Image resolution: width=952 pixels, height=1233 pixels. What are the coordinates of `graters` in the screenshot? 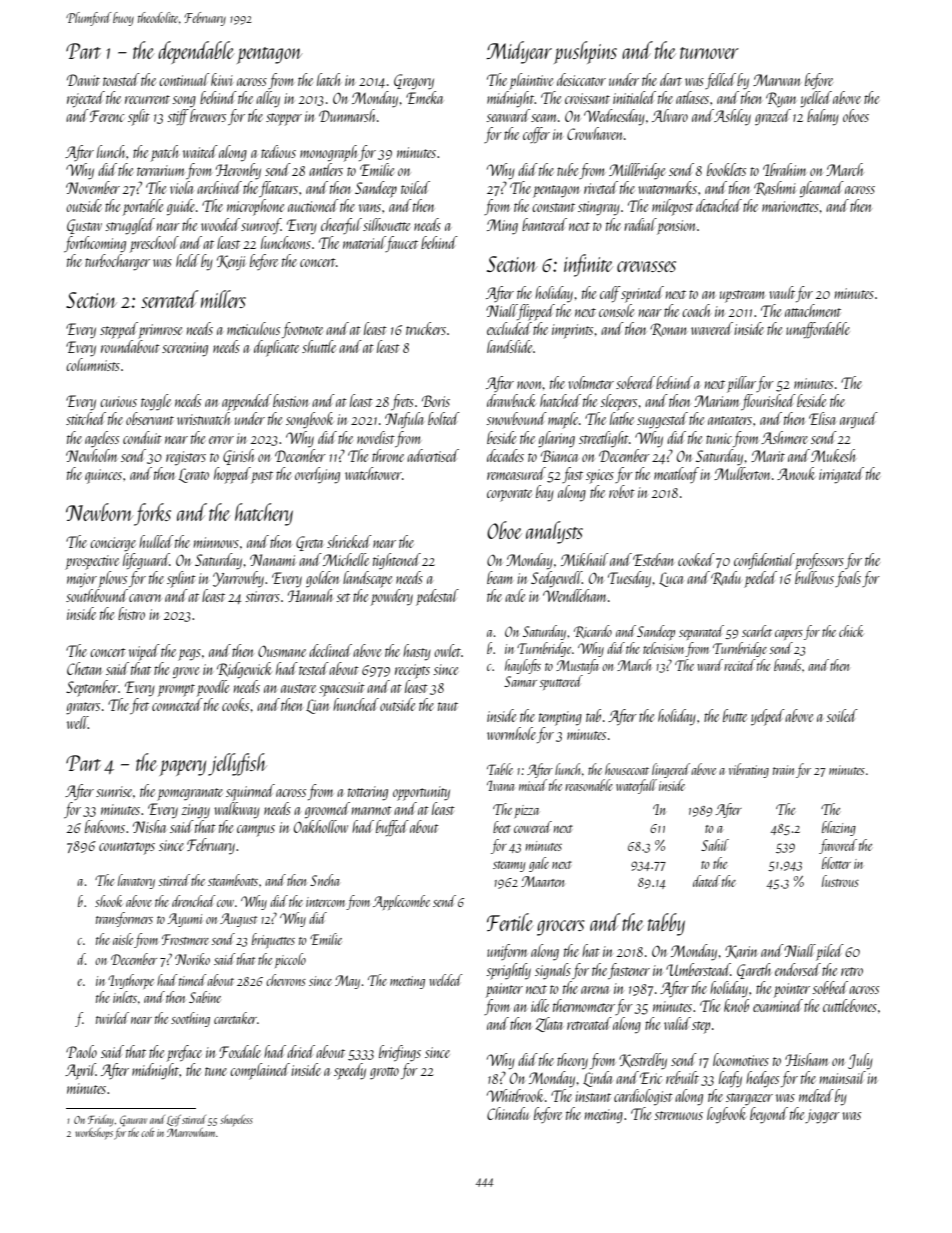 It's located at (83, 708).
